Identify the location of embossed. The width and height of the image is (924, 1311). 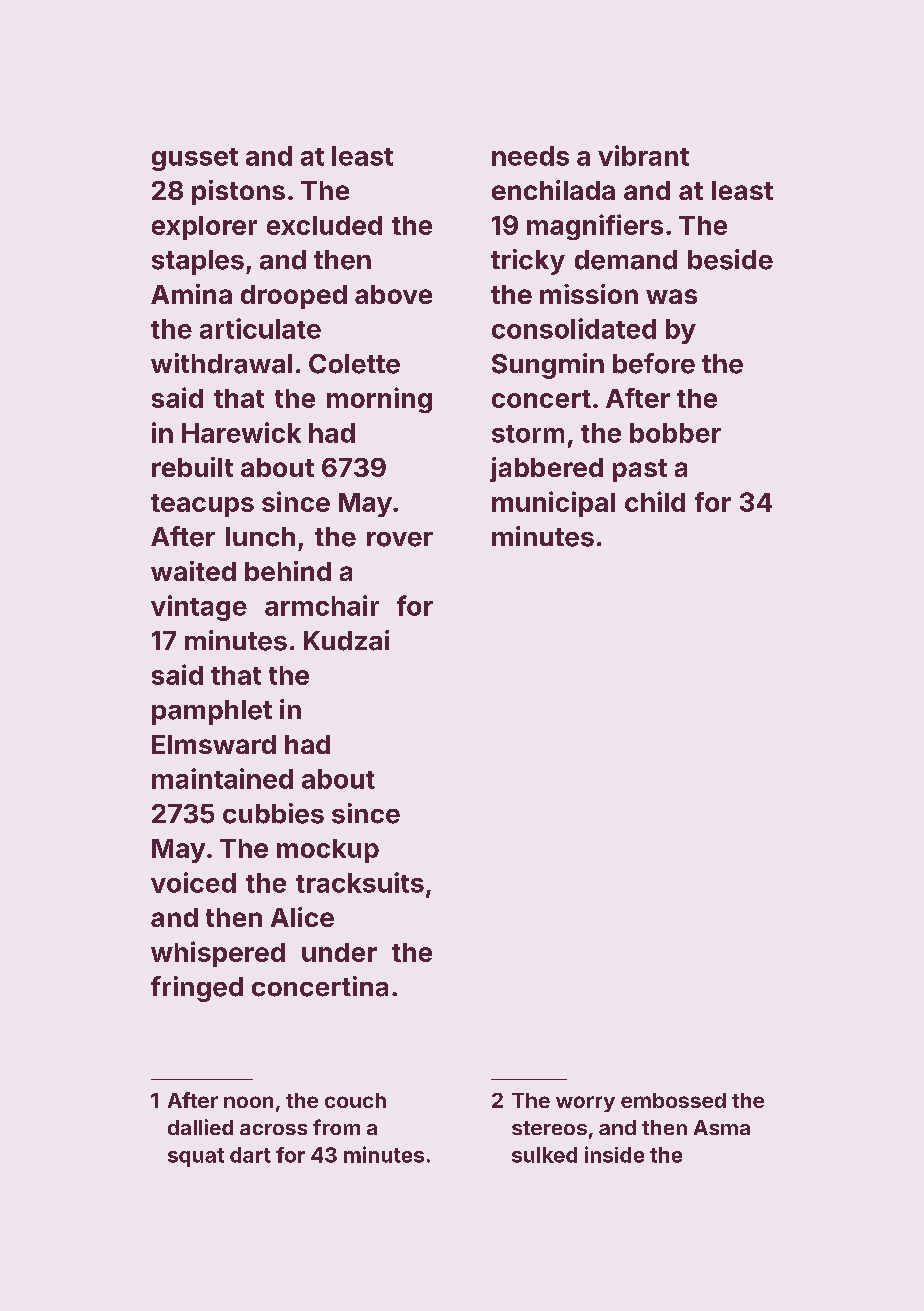
(673, 1100).
